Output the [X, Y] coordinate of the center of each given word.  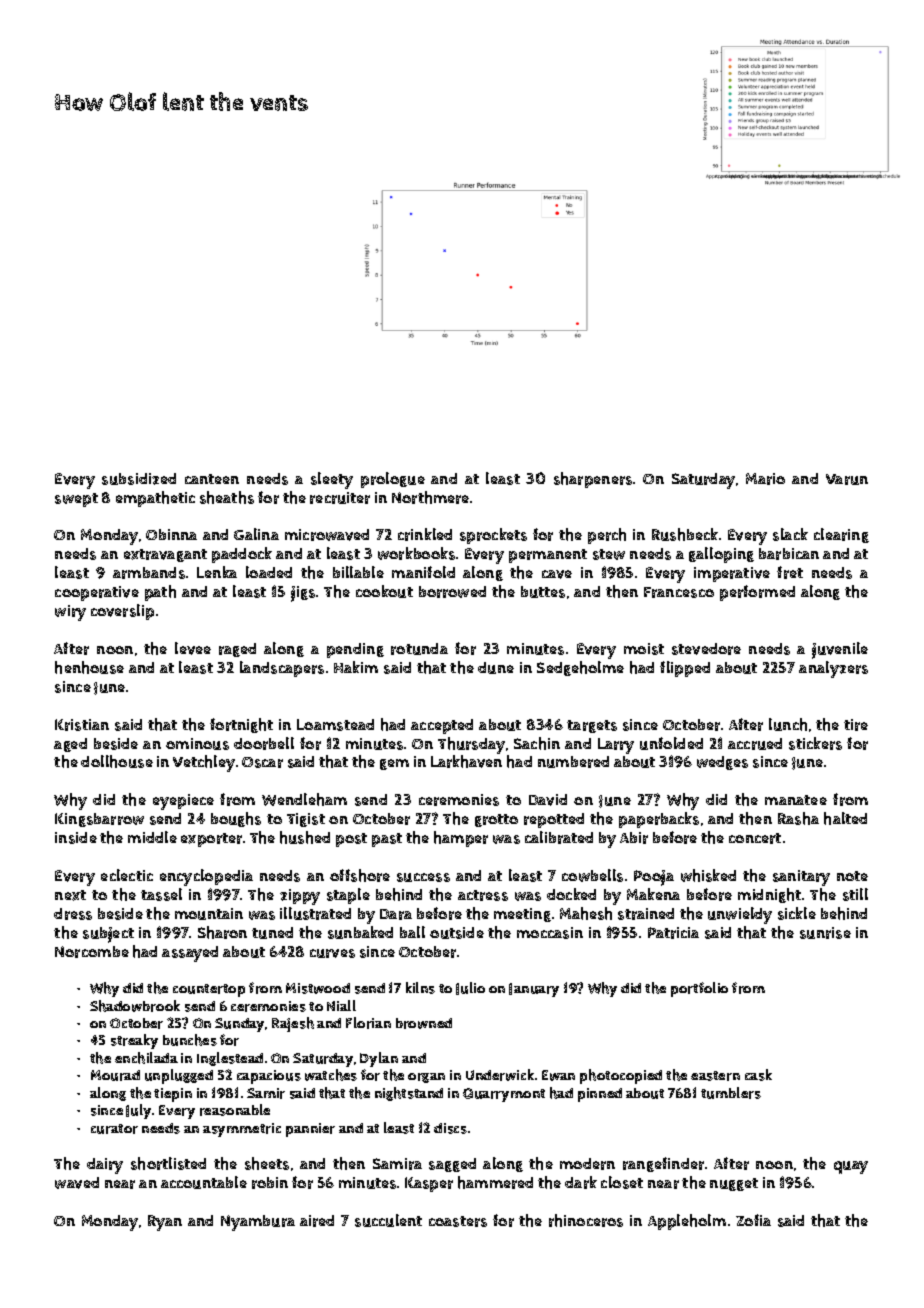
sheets [267, 1163]
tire [856, 725]
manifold [423, 572]
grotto [496, 820]
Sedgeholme [580, 668]
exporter [211, 840]
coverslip [122, 612]
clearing [841, 535]
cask [758, 1075]
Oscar [262, 762]
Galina [256, 534]
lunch [788, 724]
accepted [442, 726]
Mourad [115, 1075]
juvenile [840, 650]
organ [426, 1078]
